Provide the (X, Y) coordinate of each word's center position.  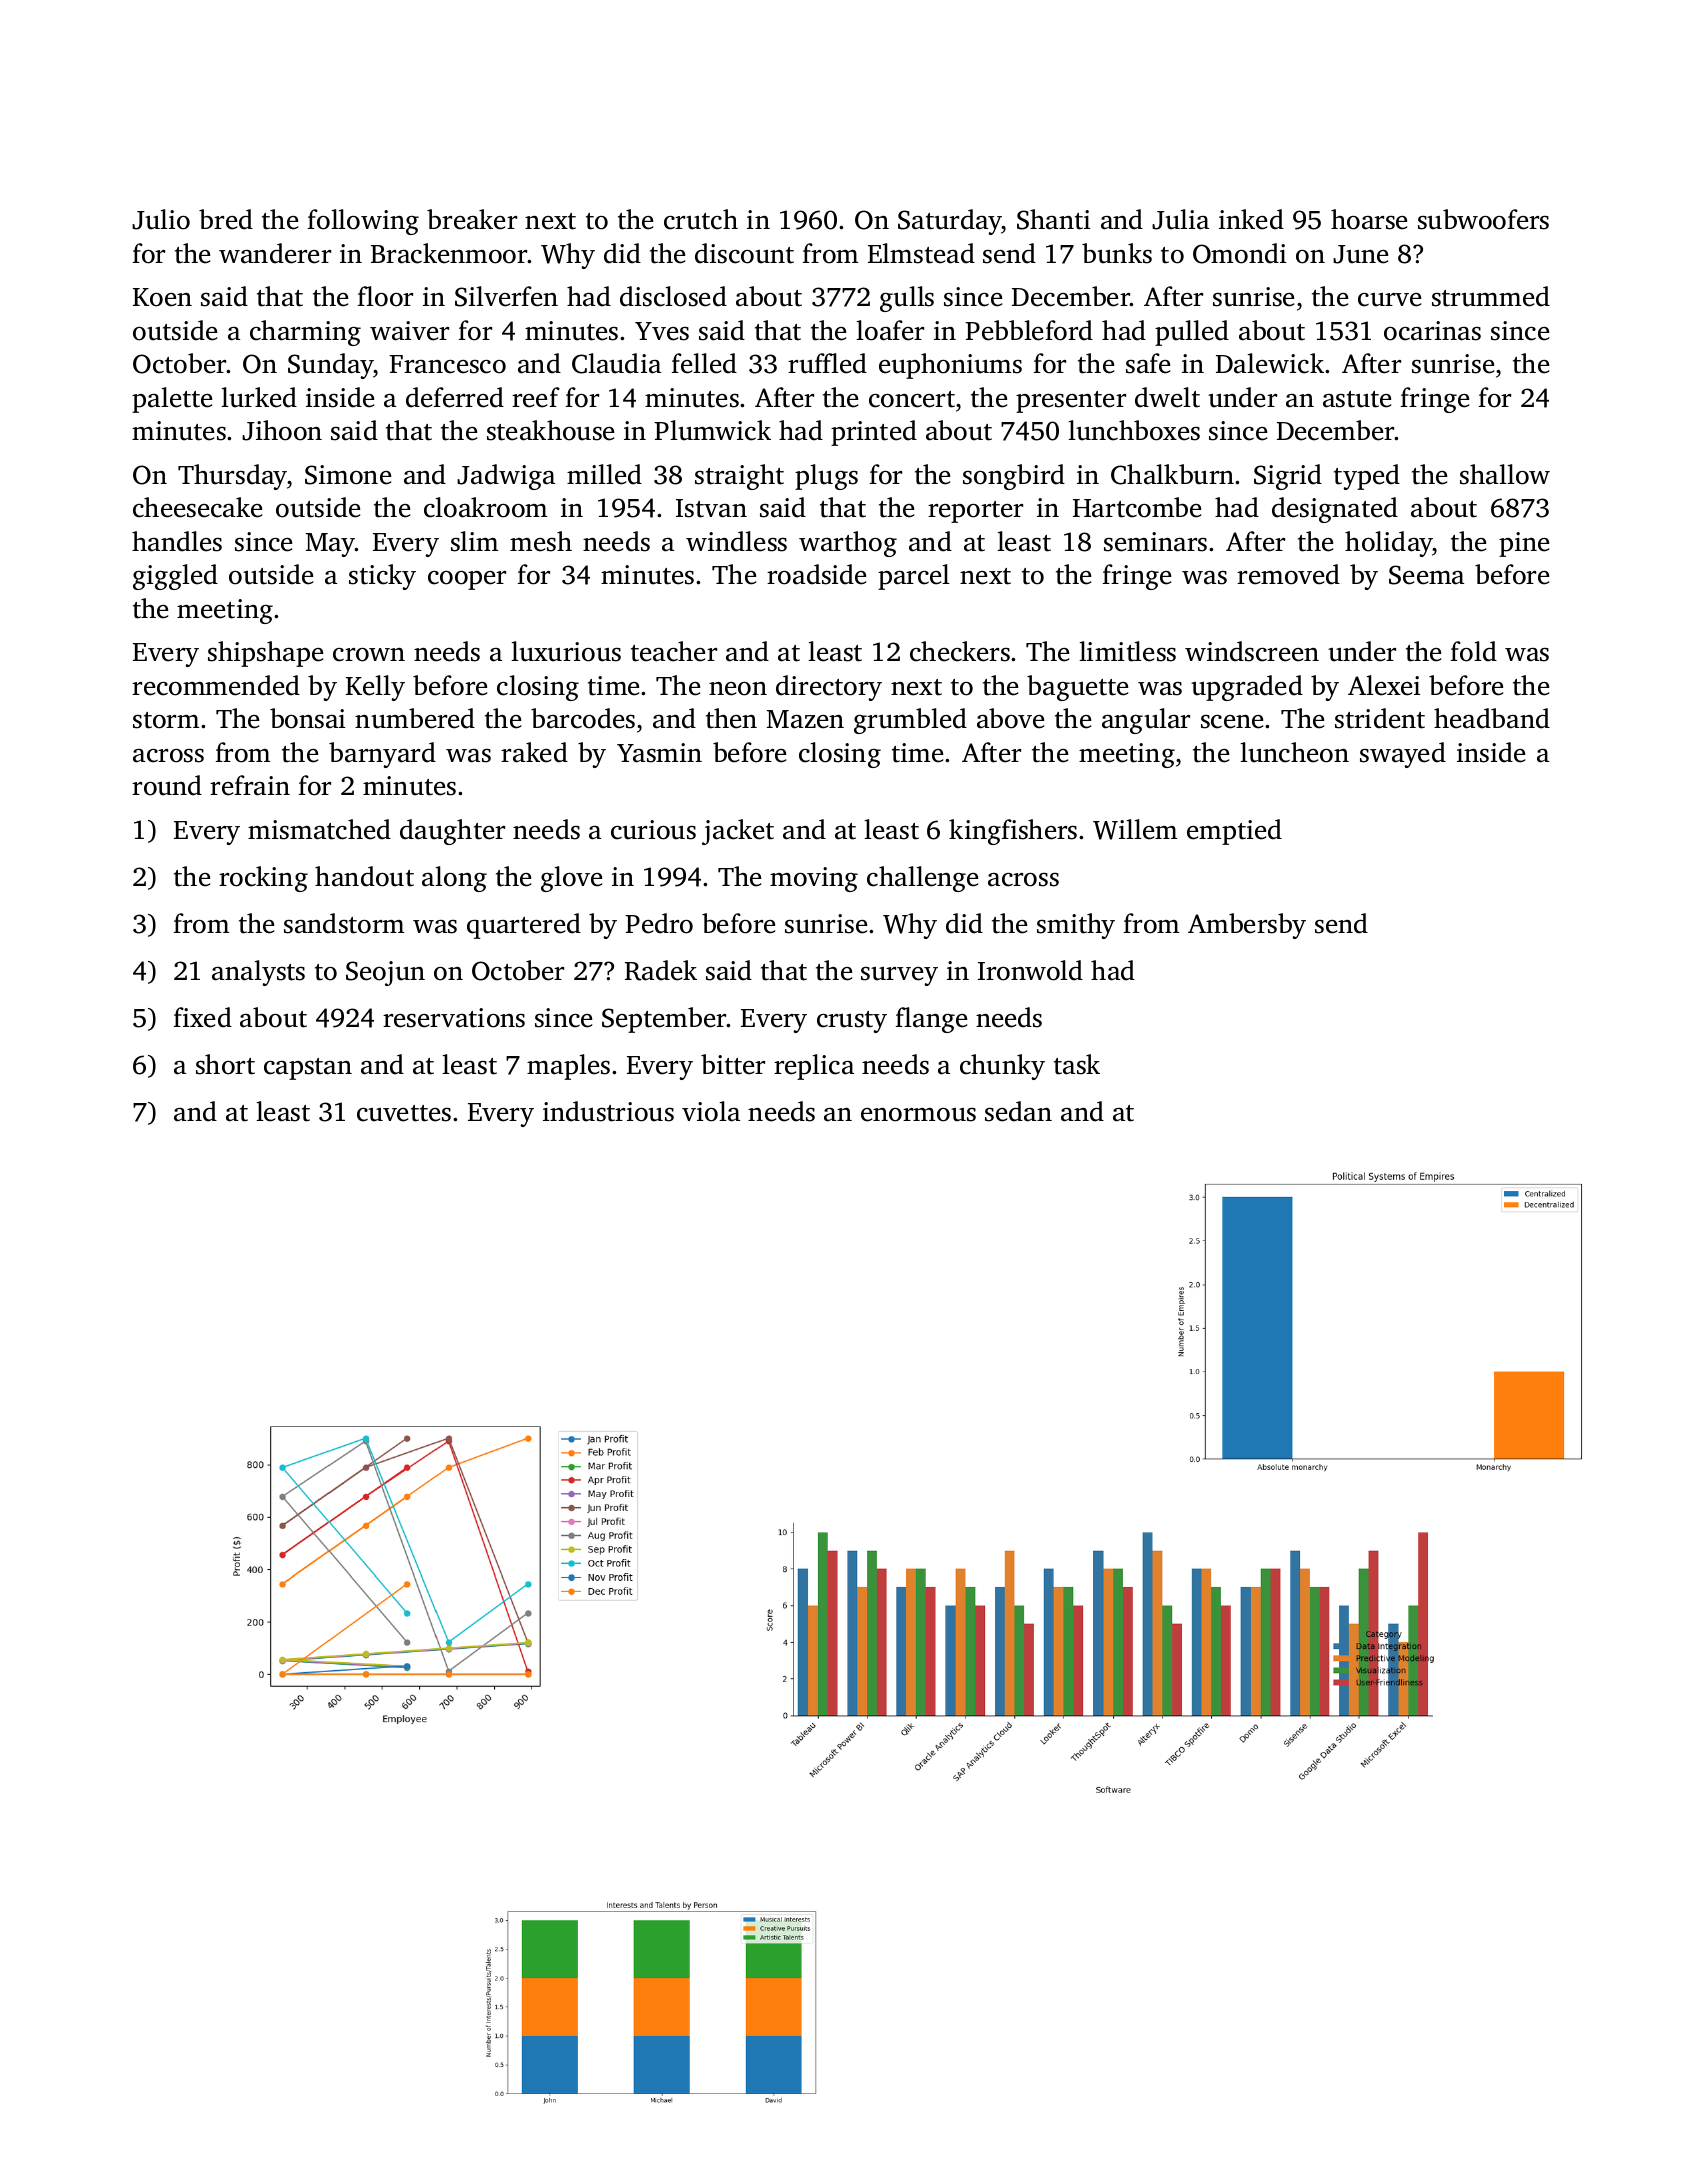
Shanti (1053, 219)
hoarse (1369, 219)
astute (1357, 399)
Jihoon (282, 430)
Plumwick (712, 430)
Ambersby (1247, 926)
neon (738, 689)
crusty (852, 1022)
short (225, 1064)
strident (1380, 718)
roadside (816, 574)
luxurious (566, 651)
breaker (472, 219)
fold (1474, 651)
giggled (175, 577)
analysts (258, 973)
